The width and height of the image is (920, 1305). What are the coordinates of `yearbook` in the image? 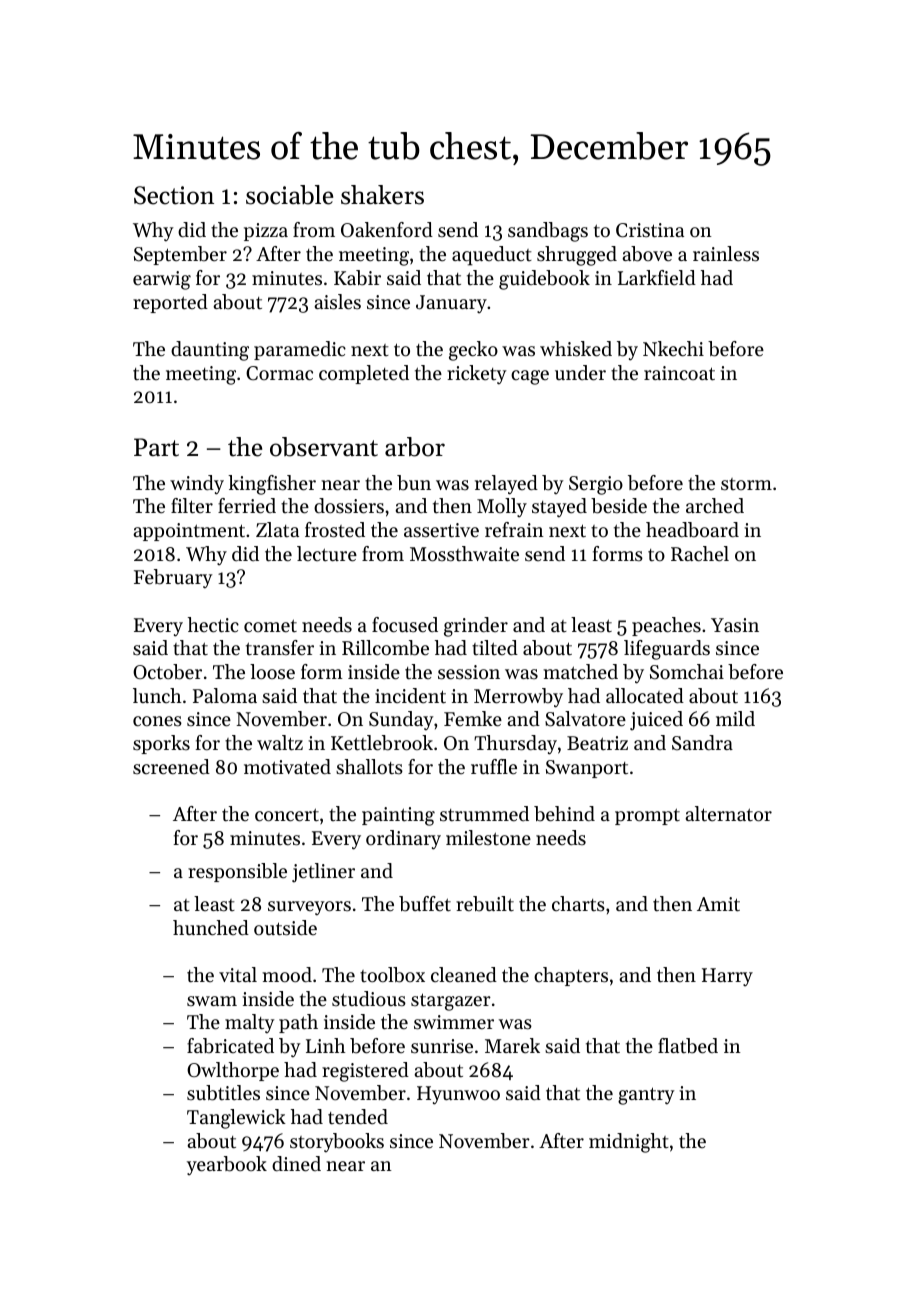 It's located at (227, 1165).
